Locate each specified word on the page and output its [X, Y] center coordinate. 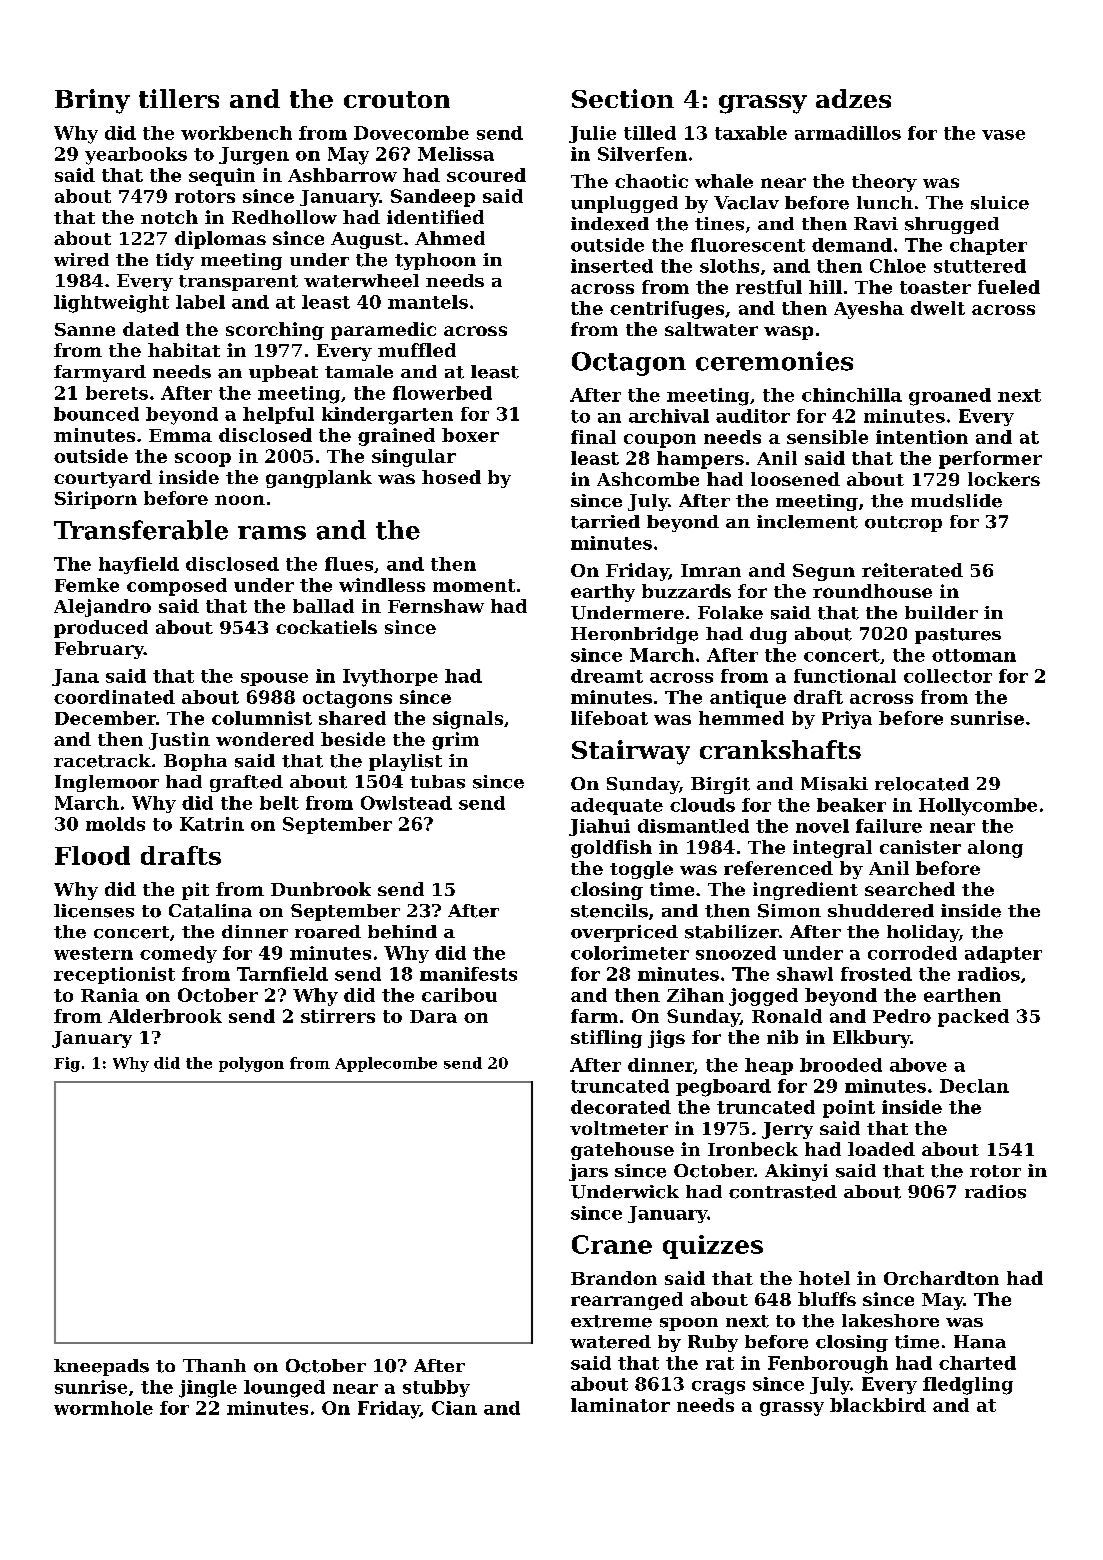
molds [115, 824]
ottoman [974, 655]
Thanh [214, 1365]
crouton [397, 99]
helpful [278, 415]
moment [474, 585]
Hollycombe [978, 807]
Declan [974, 1086]
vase [1003, 135]
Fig [67, 1064]
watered [610, 1342]
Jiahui [599, 827]
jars [588, 1172]
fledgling [968, 1386]
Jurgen [254, 156]
